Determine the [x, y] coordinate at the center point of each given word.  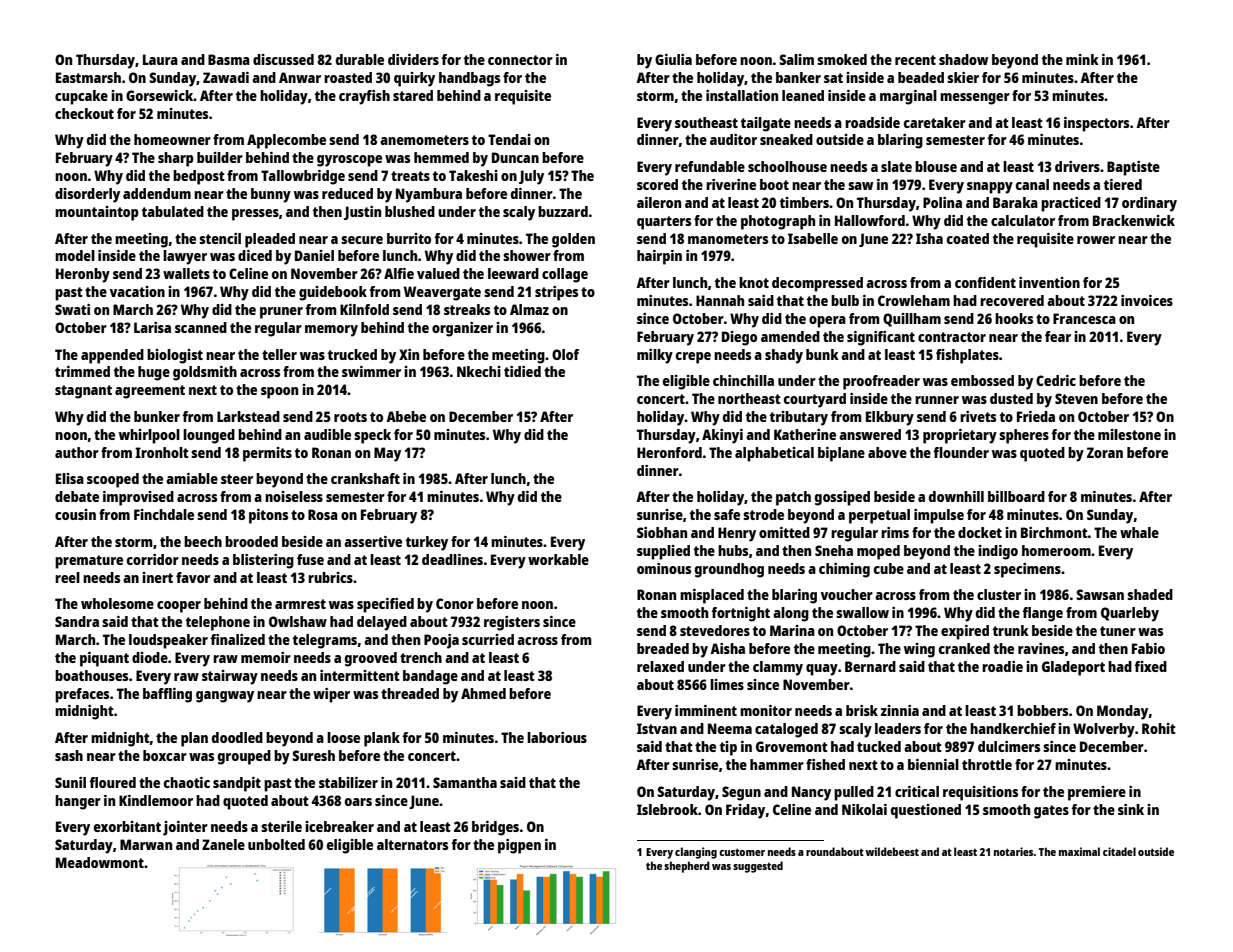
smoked [842, 59]
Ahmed [483, 693]
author [77, 452]
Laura [160, 59]
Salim [796, 59]
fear [1058, 336]
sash [69, 755]
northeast [749, 398]
